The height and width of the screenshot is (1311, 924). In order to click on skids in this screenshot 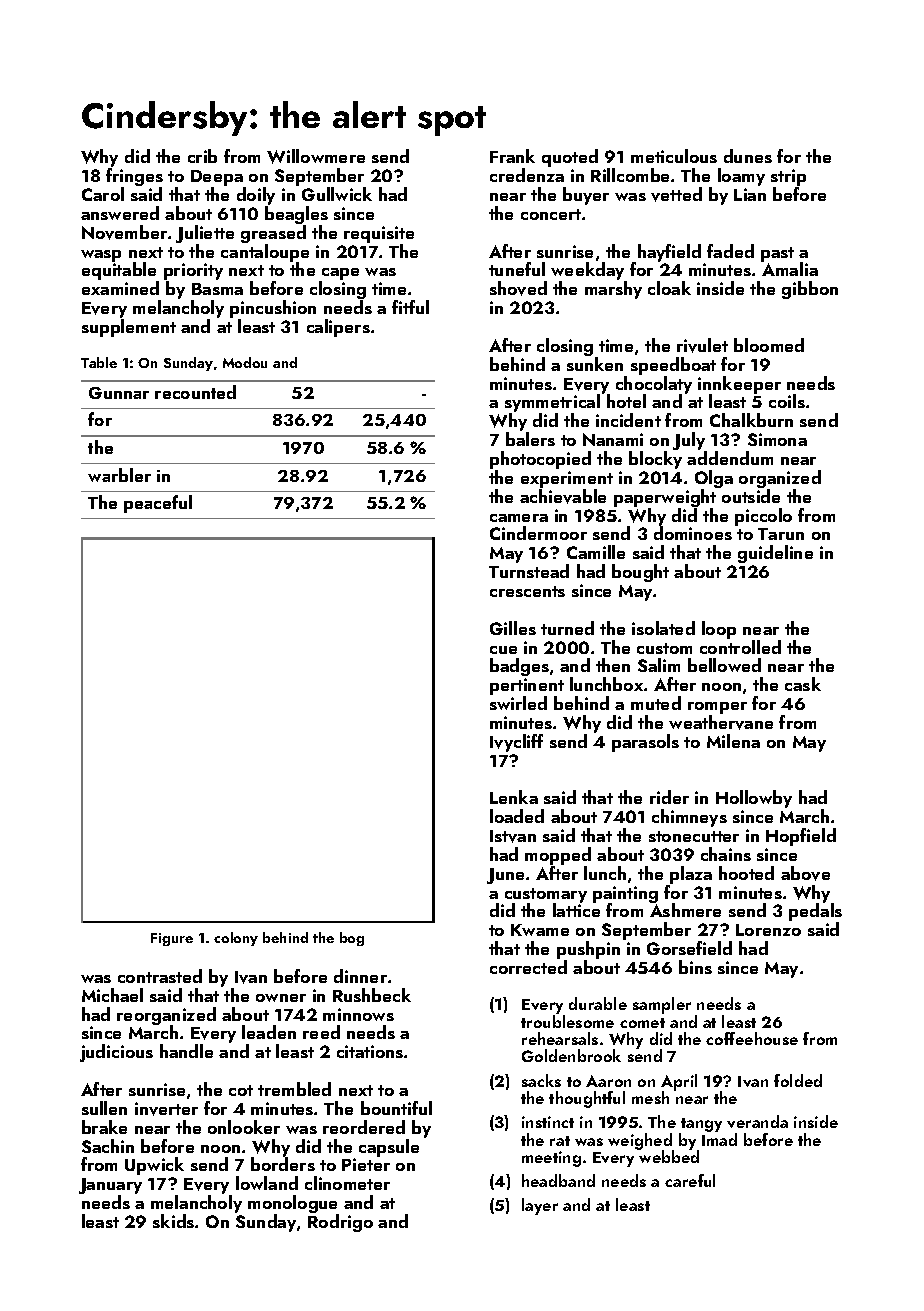, I will do `click(173, 1221)`.
